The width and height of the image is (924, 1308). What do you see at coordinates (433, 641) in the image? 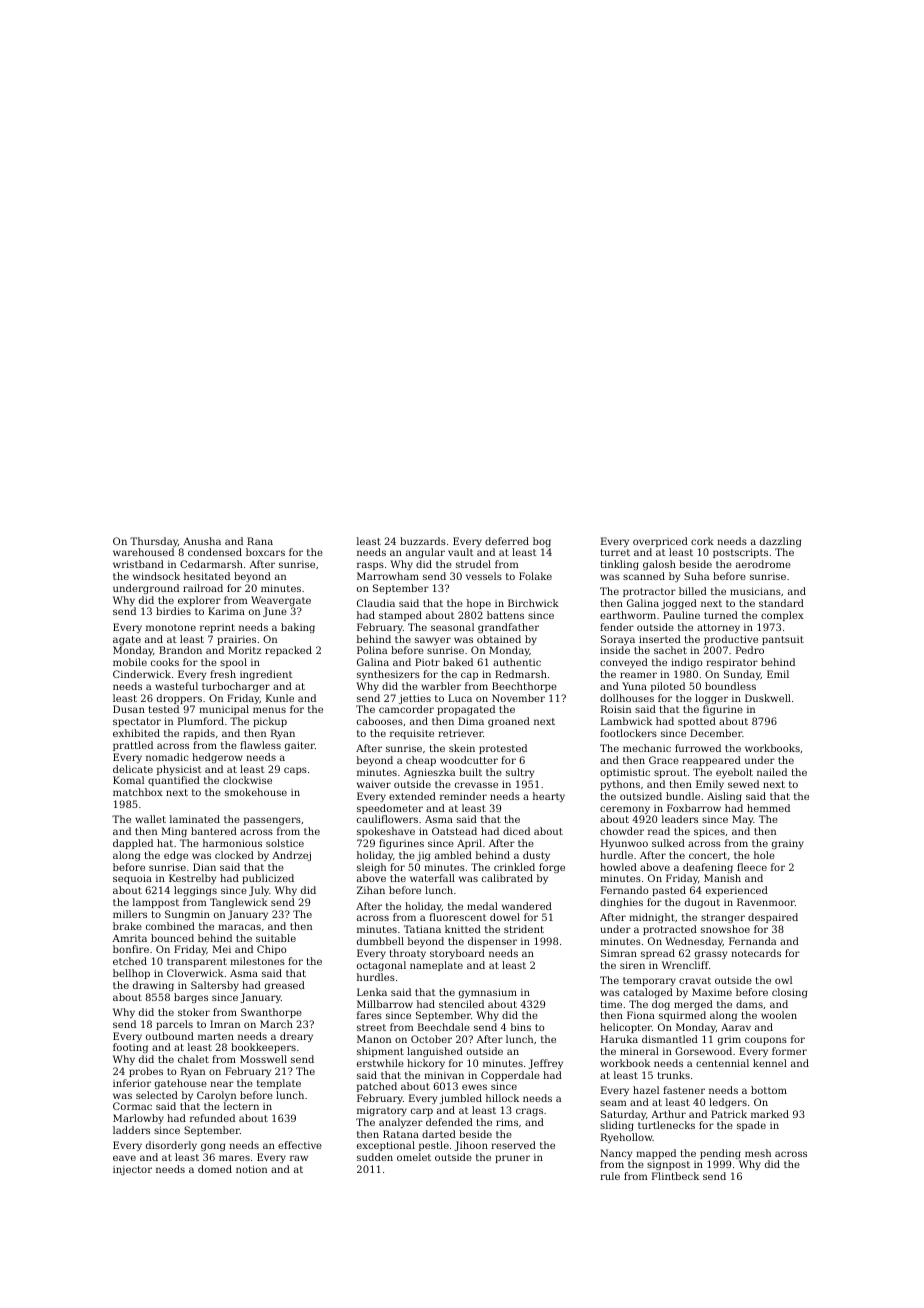
I see `sawyer` at bounding box center [433, 641].
